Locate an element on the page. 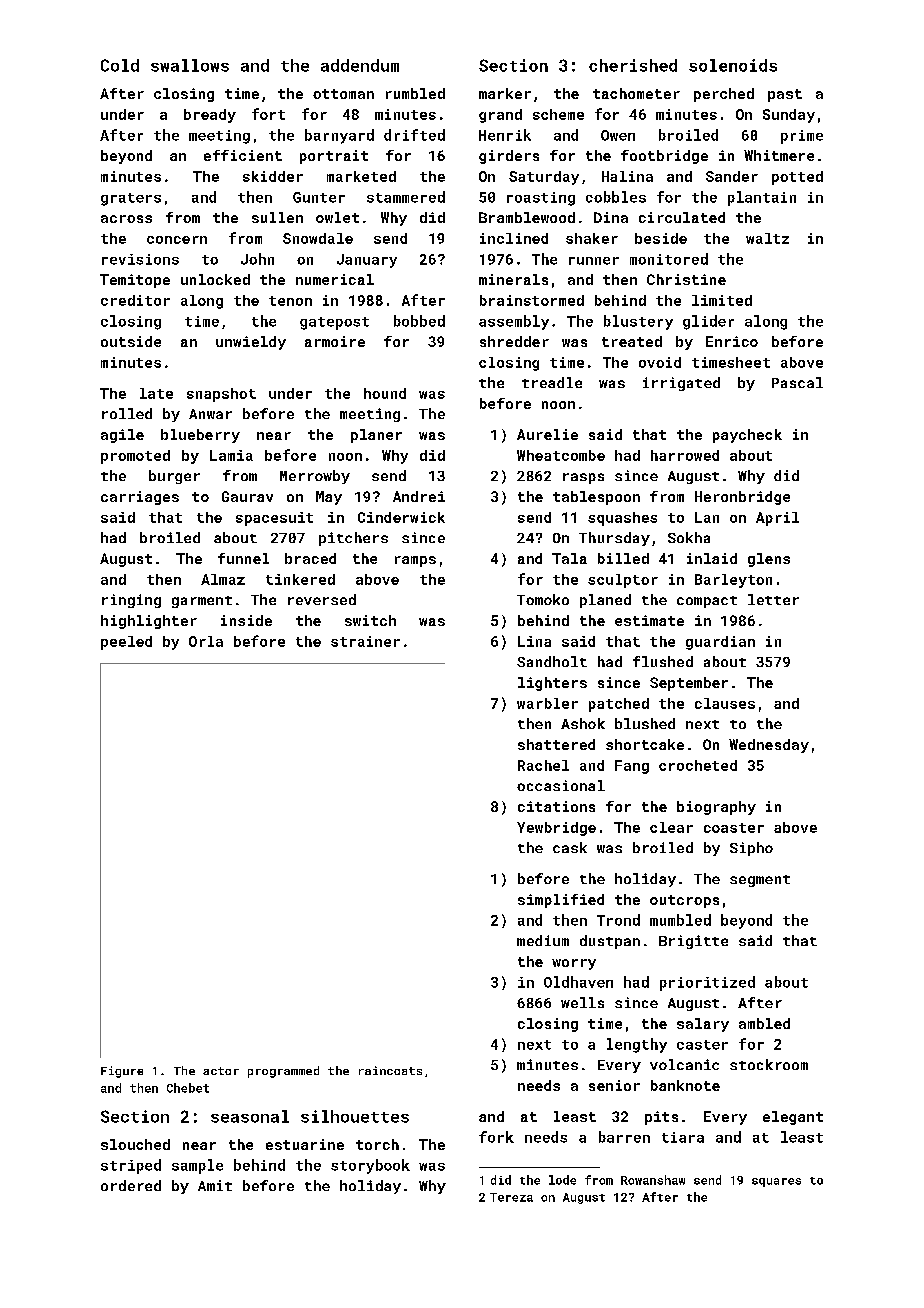 The image size is (924, 1308). letter is located at coordinates (773, 599).
